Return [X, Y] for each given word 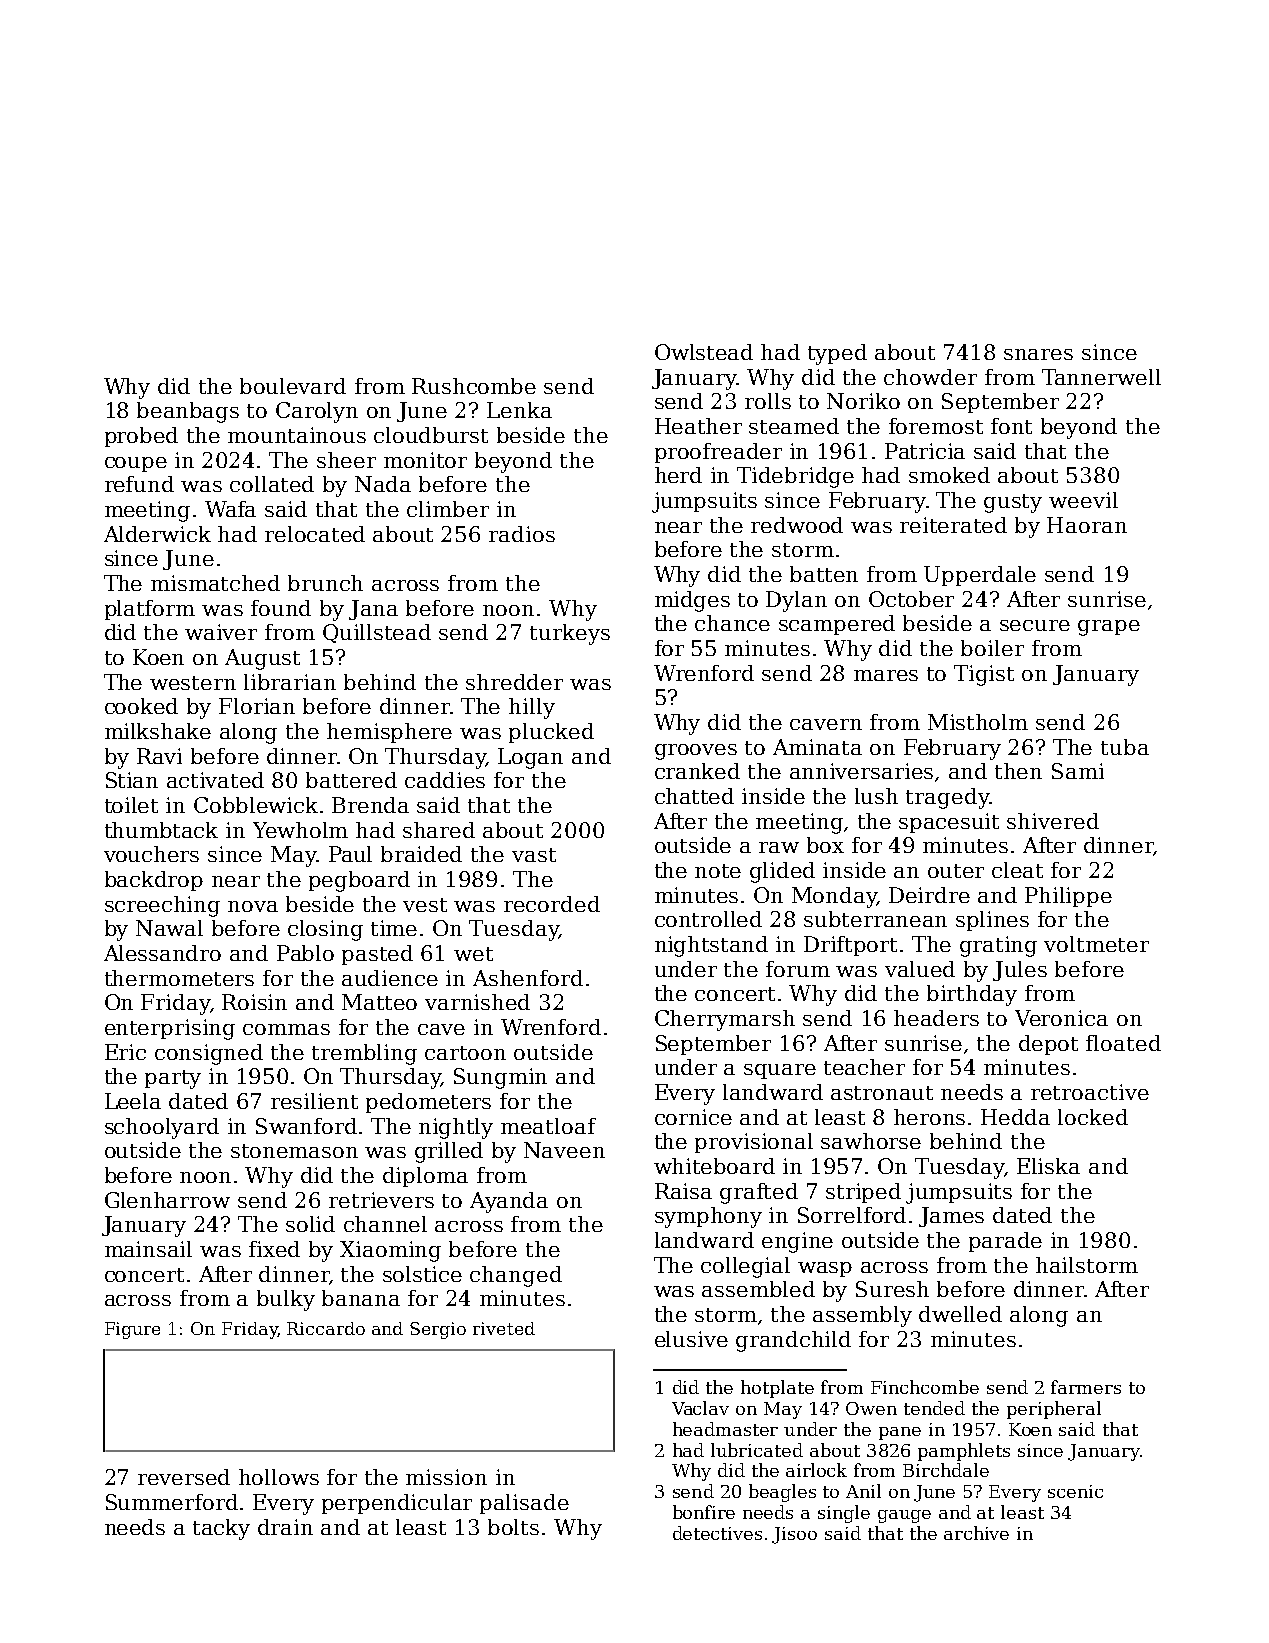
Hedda [1015, 1117]
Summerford [172, 1502]
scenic [1075, 1491]
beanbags [188, 412]
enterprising [170, 1029]
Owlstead [704, 352]
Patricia [925, 451]
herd [678, 475]
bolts [513, 1527]
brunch [325, 583]
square [780, 1071]
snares [1038, 354]
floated [1123, 1043]
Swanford [306, 1126]
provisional [754, 1143]
